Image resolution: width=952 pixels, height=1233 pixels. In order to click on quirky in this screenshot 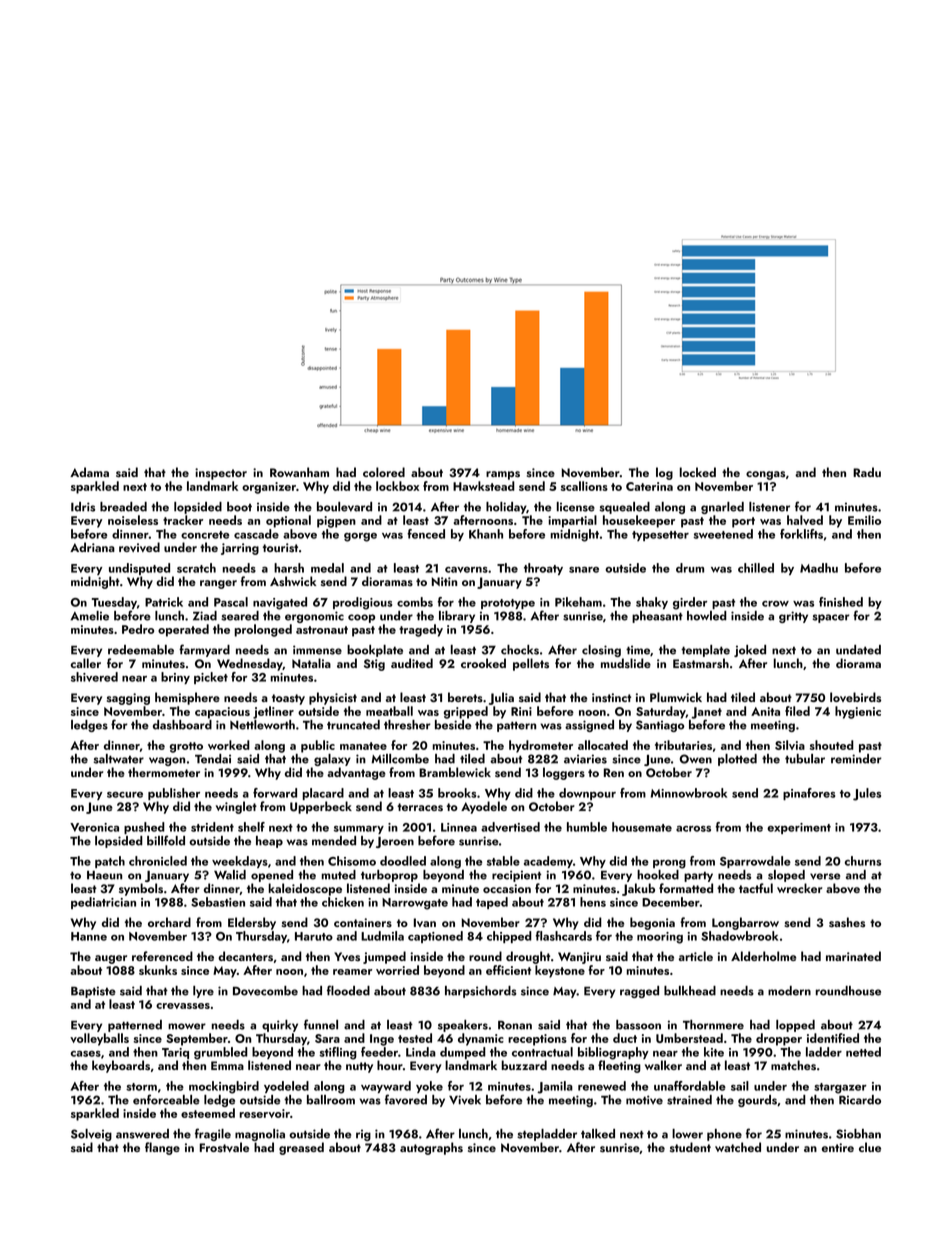, I will do `click(280, 1026)`.
